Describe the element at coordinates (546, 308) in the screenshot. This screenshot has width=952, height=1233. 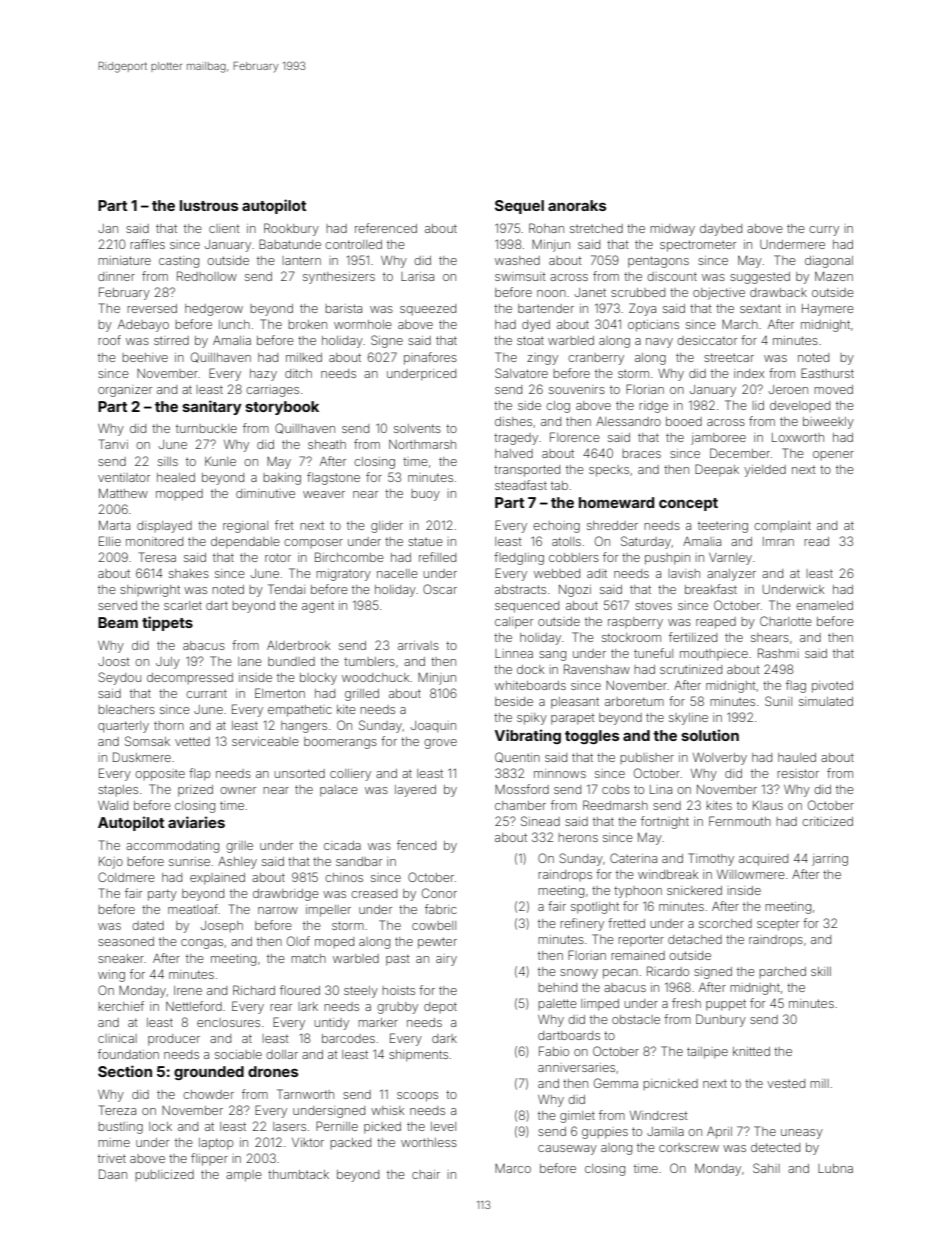
I see `bartender` at that location.
